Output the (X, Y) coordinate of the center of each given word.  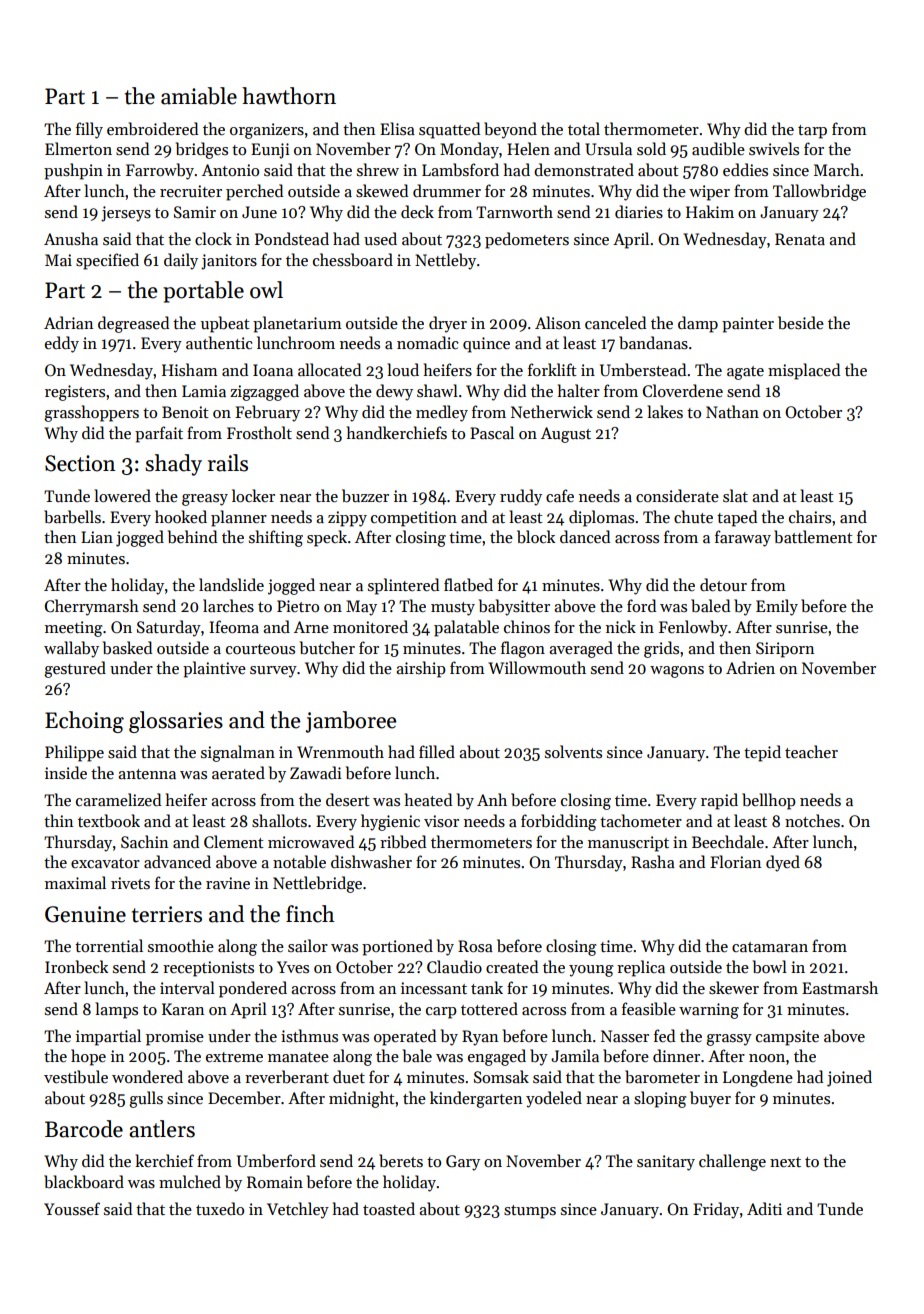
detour (723, 584)
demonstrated (584, 169)
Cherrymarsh (92, 607)
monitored (370, 626)
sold (651, 148)
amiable (199, 96)
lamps (116, 1010)
